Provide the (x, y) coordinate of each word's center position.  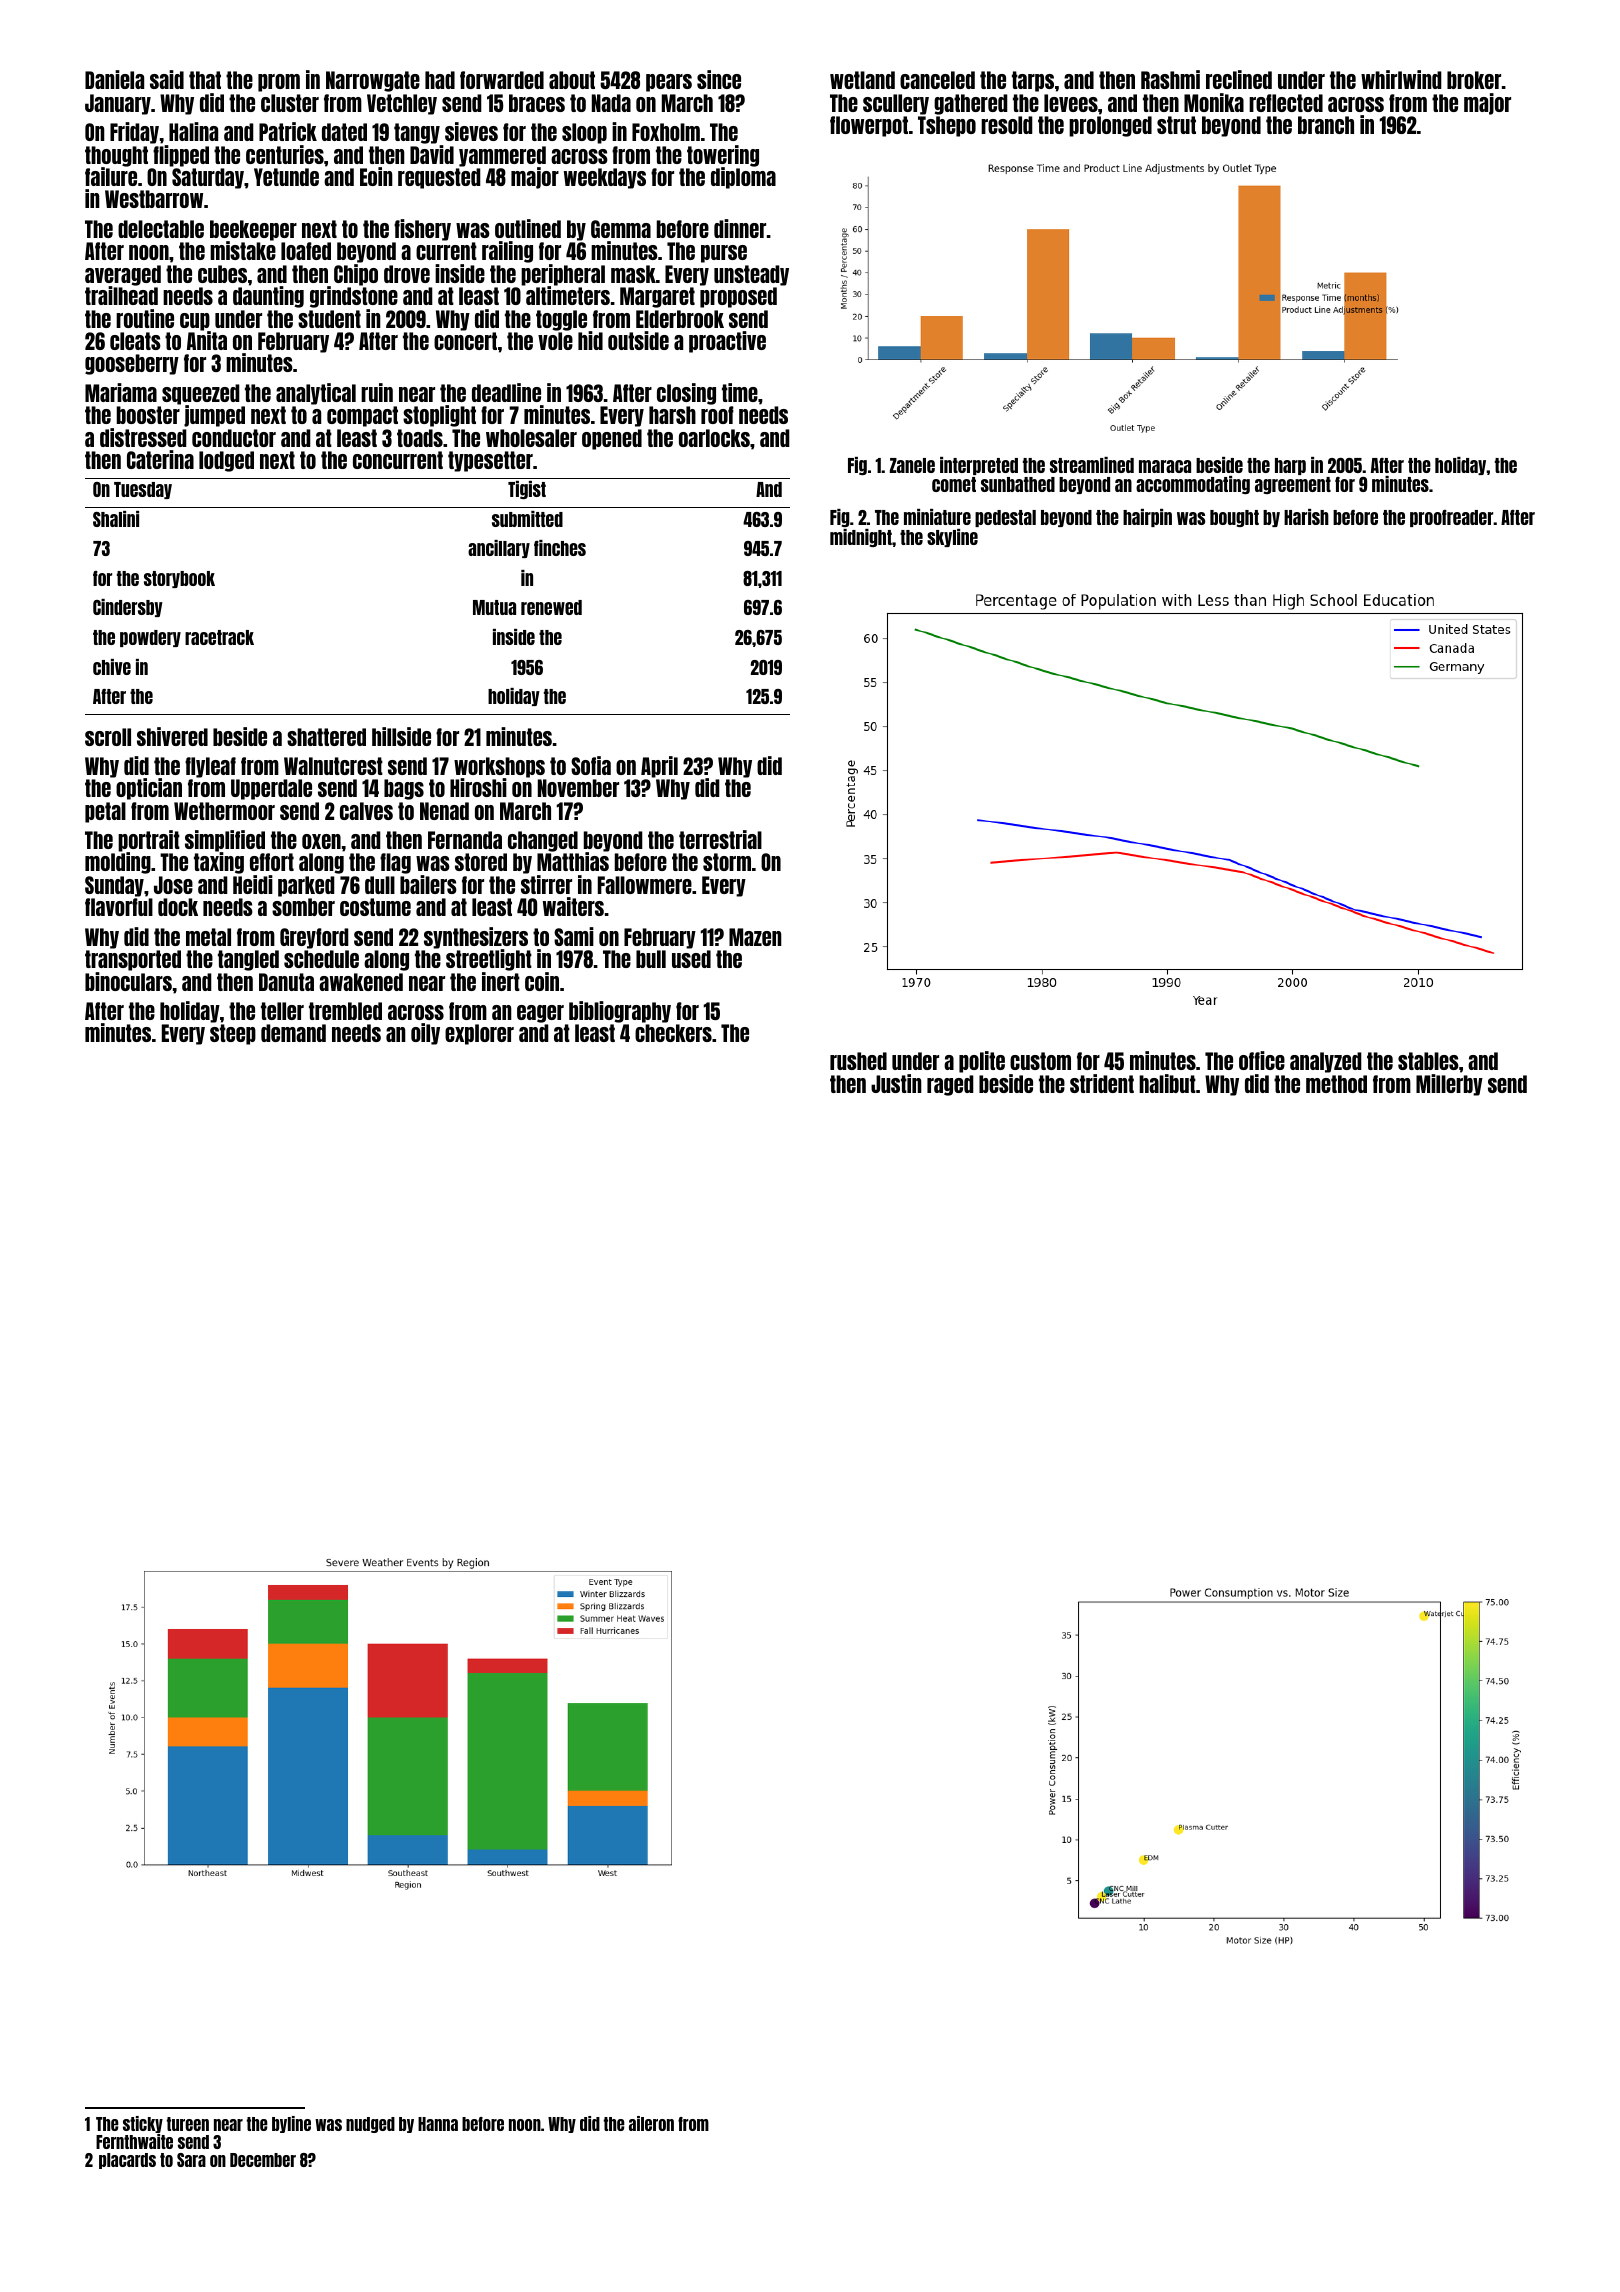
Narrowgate (373, 81)
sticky (143, 2124)
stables (1428, 1061)
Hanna (438, 2124)
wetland (862, 80)
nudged (370, 2125)
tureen (188, 2124)
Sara (191, 2160)
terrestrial (720, 839)
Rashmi (1170, 79)
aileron (651, 2123)
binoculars (128, 981)
